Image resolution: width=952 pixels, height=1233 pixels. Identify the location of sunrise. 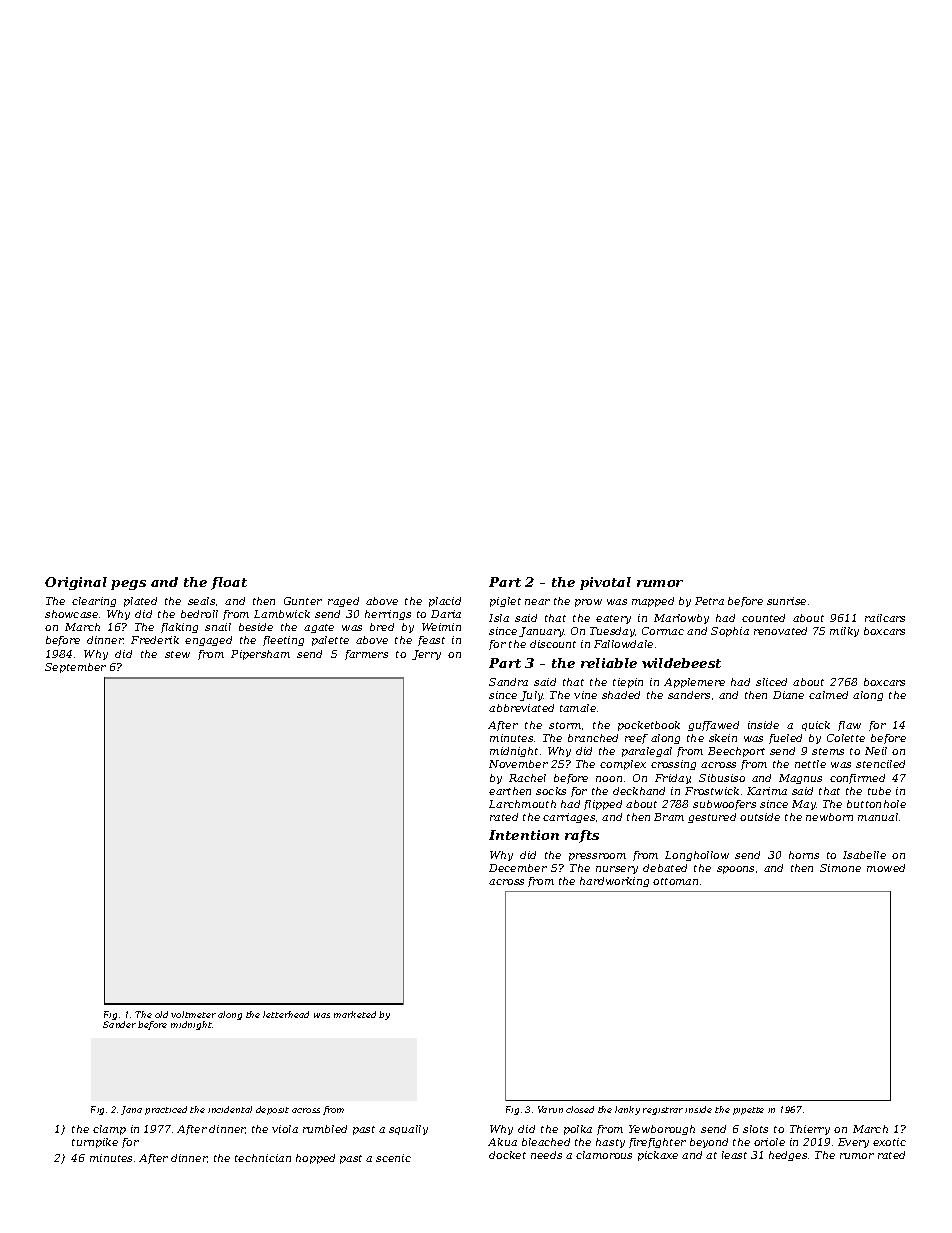
(786, 601).
